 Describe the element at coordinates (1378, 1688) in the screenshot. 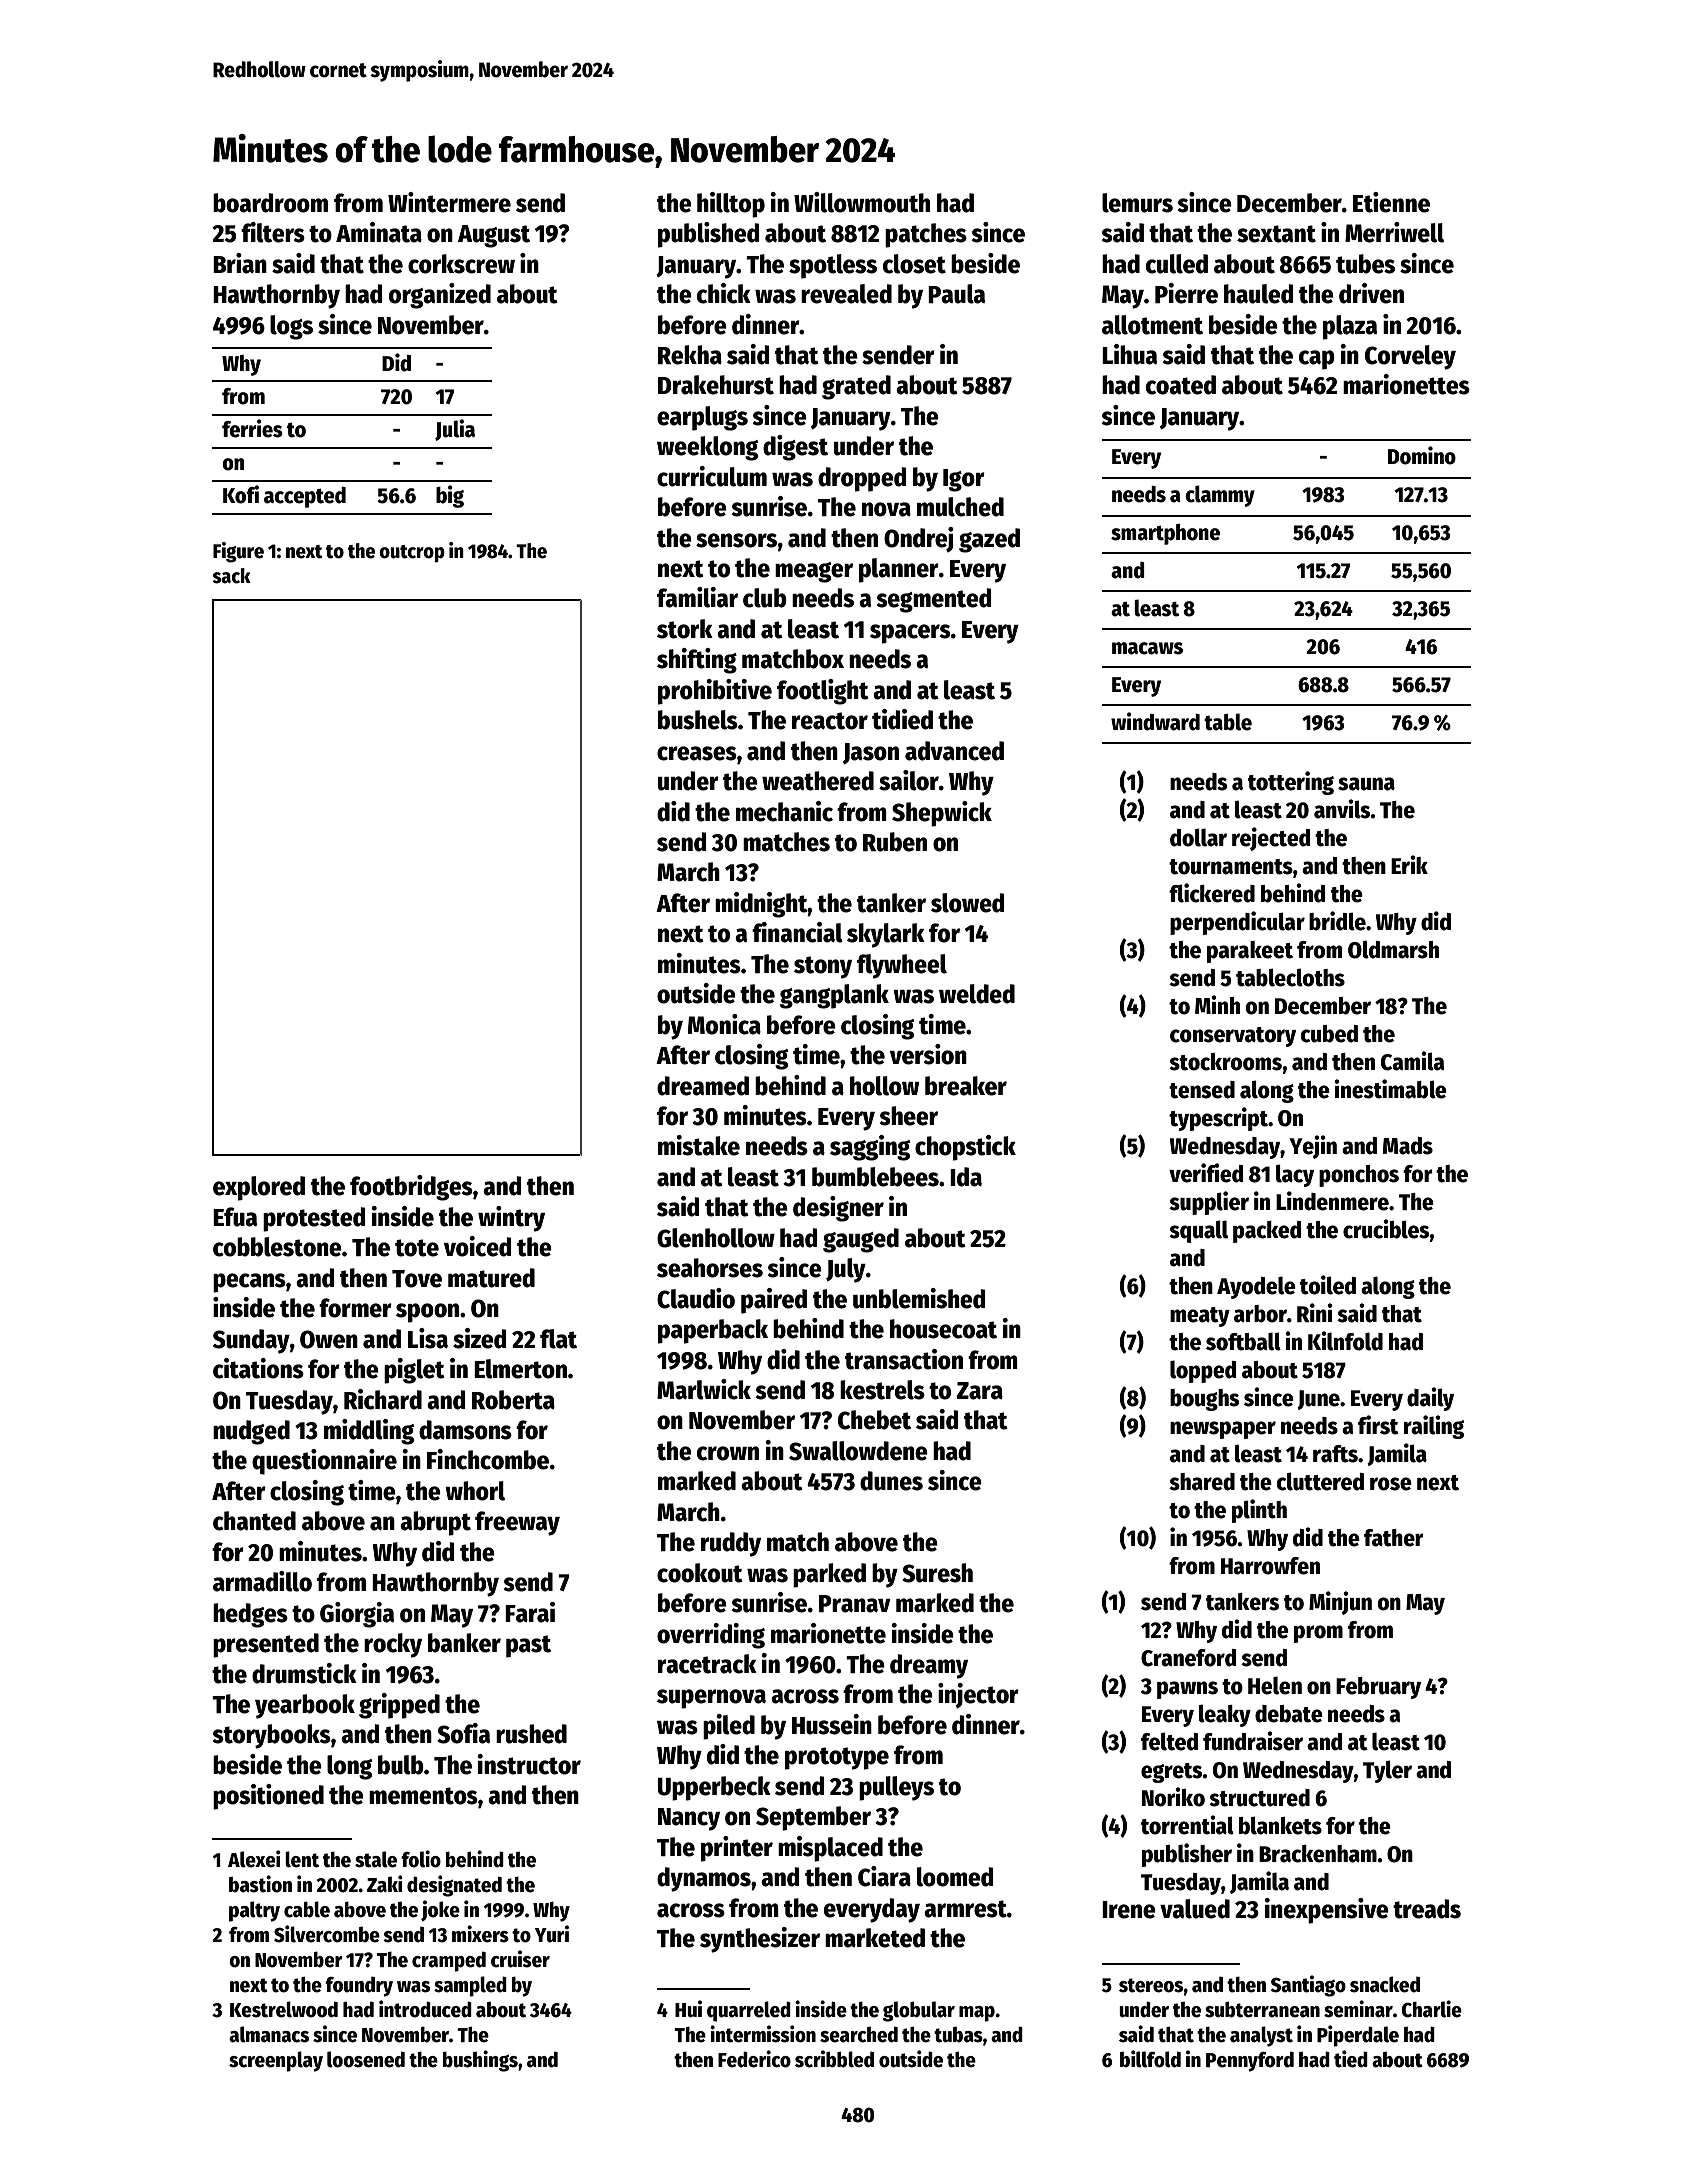

I see `February` at that location.
